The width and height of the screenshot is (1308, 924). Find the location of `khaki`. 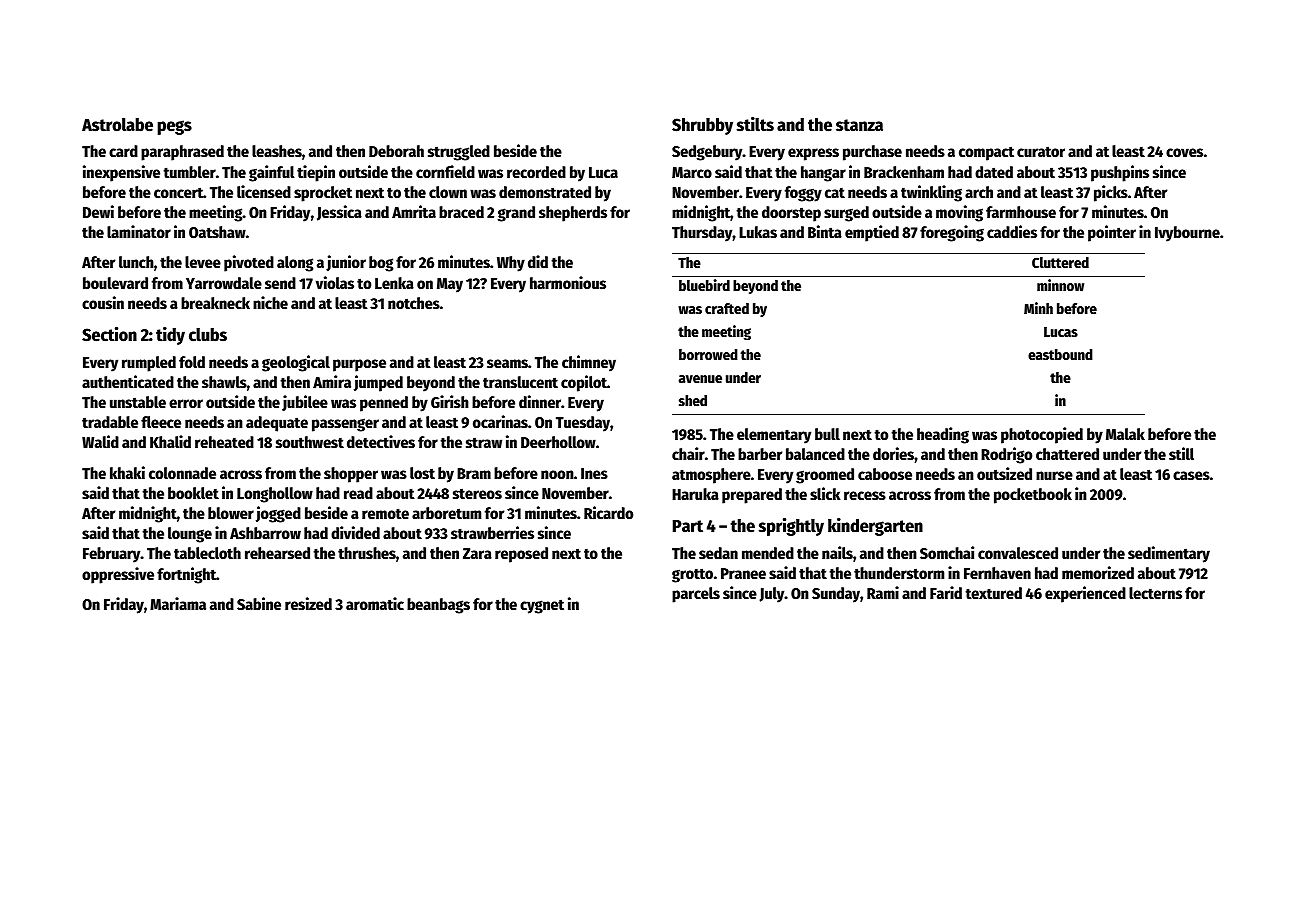

khaki is located at coordinates (127, 472).
